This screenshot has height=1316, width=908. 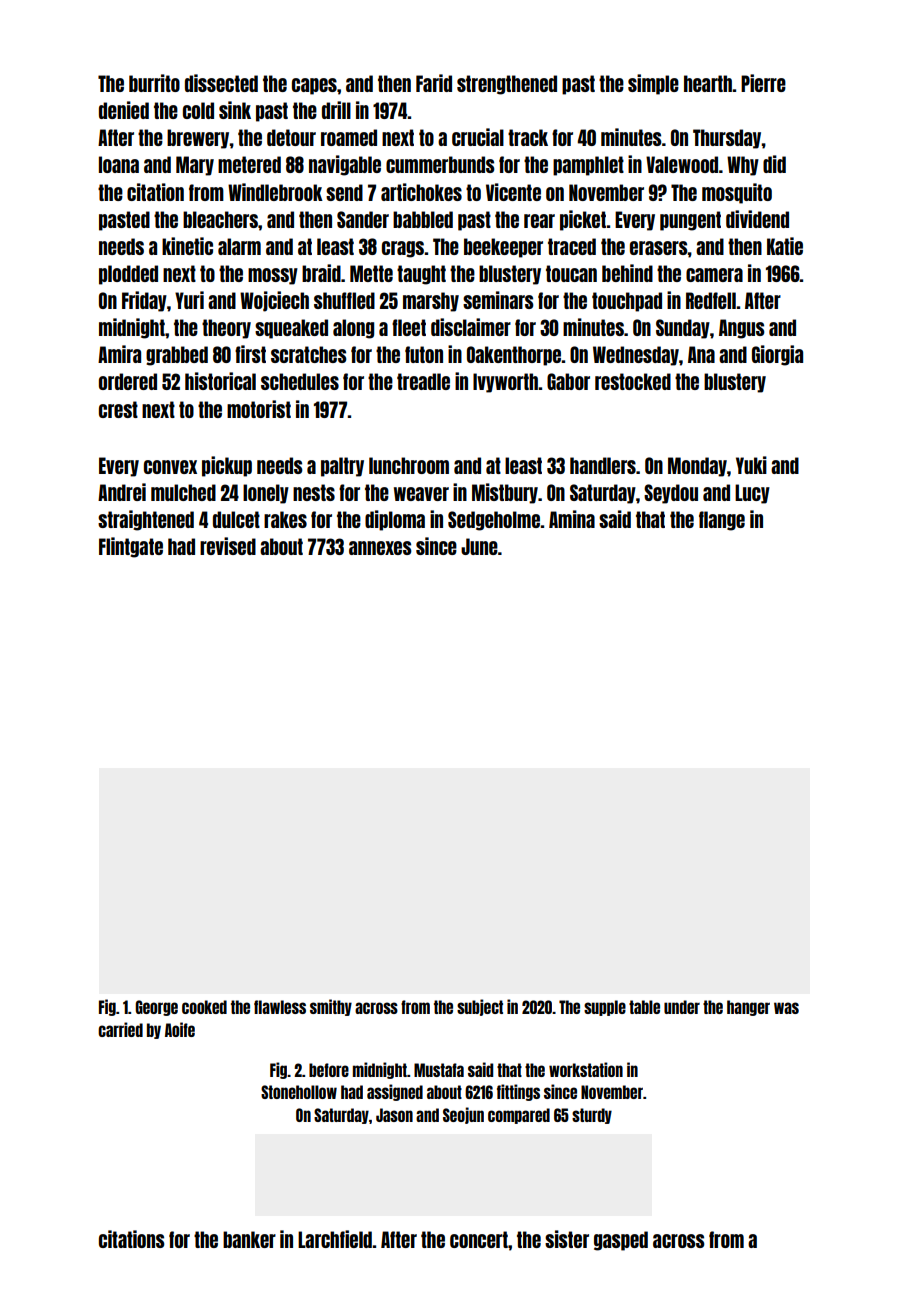 What do you see at coordinates (777, 355) in the screenshot?
I see `Giorgia` at bounding box center [777, 355].
